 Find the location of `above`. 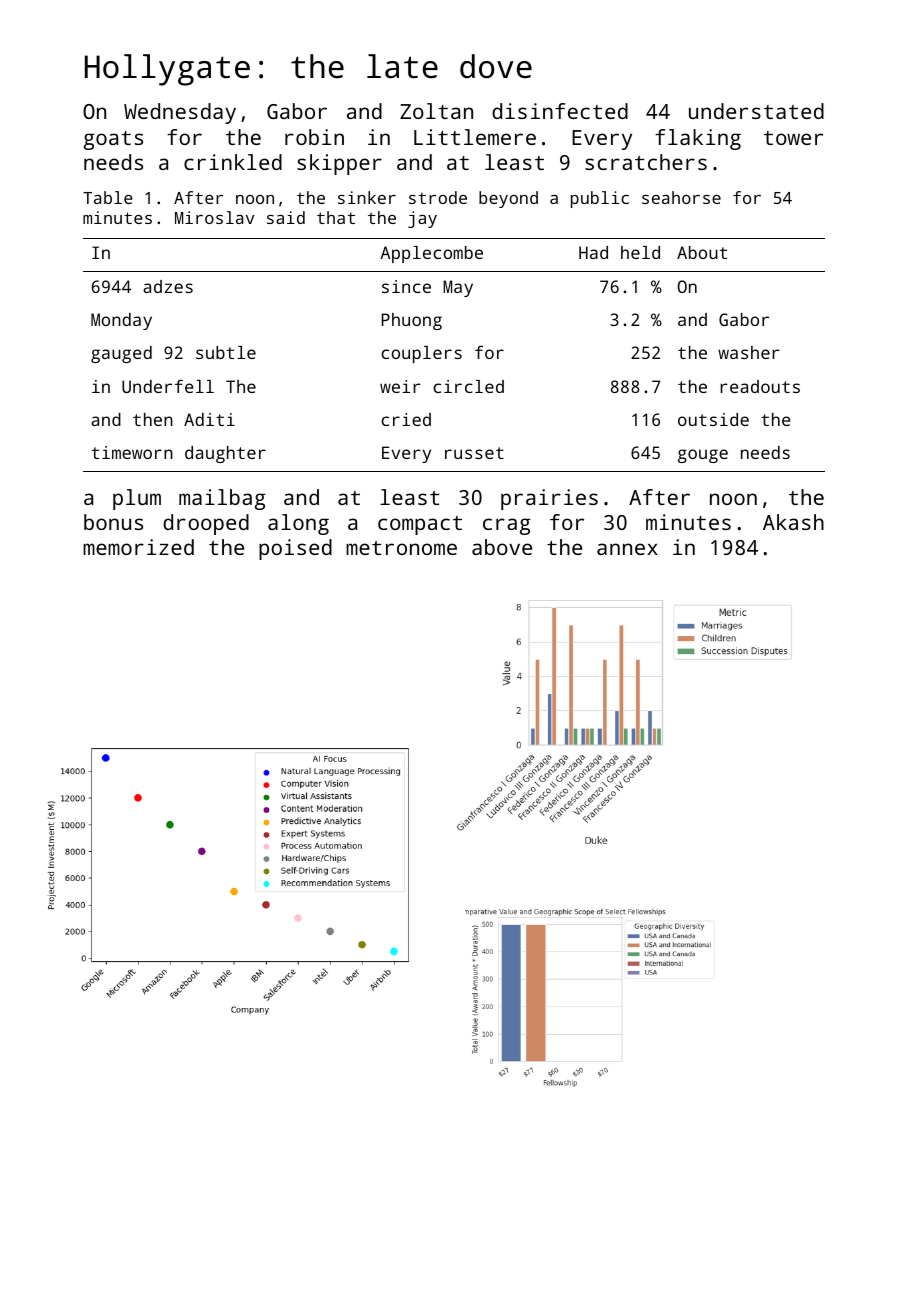

above is located at coordinates (502, 547).
